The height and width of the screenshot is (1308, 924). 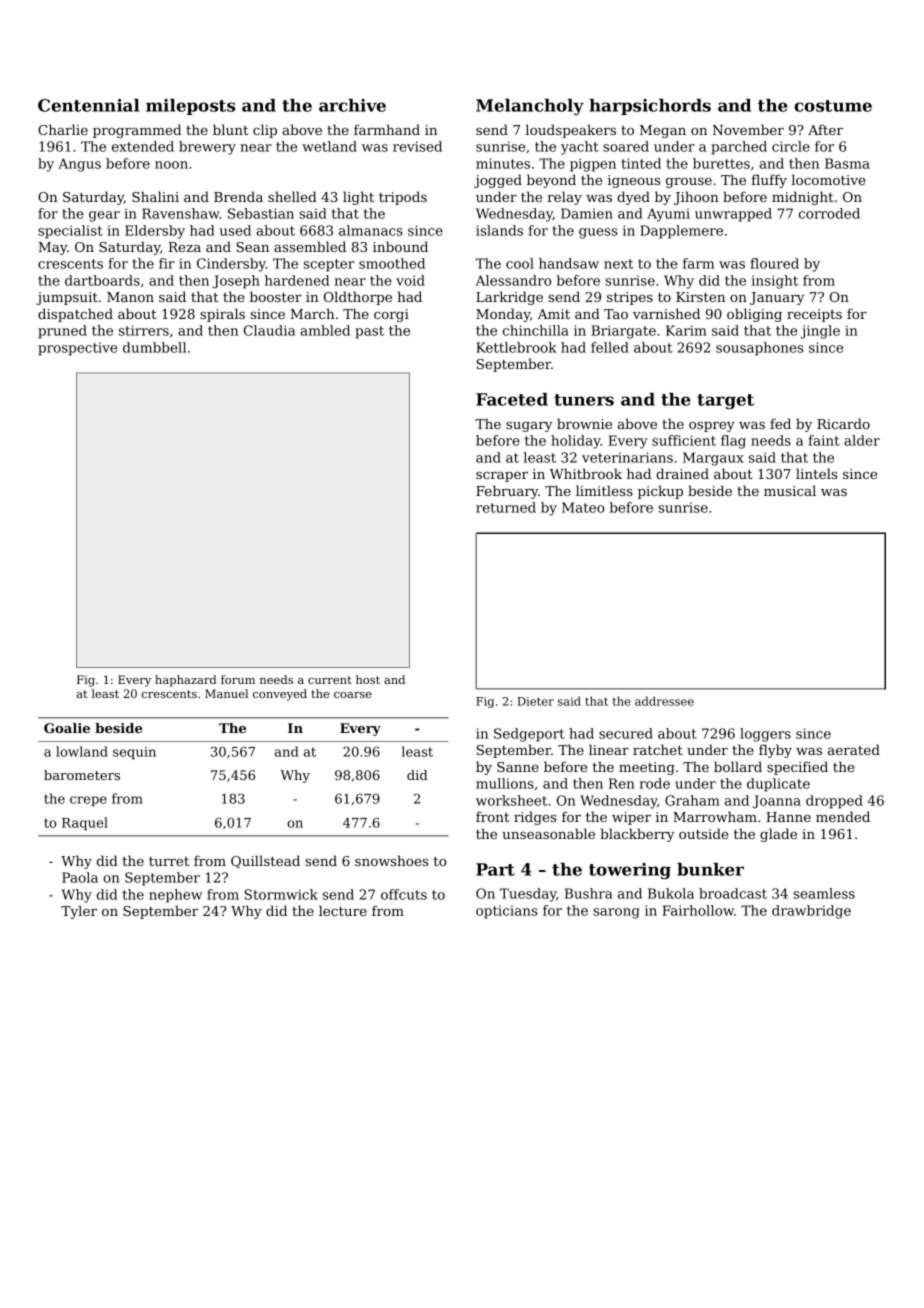 What do you see at coordinates (369, 332) in the screenshot?
I see `past` at bounding box center [369, 332].
